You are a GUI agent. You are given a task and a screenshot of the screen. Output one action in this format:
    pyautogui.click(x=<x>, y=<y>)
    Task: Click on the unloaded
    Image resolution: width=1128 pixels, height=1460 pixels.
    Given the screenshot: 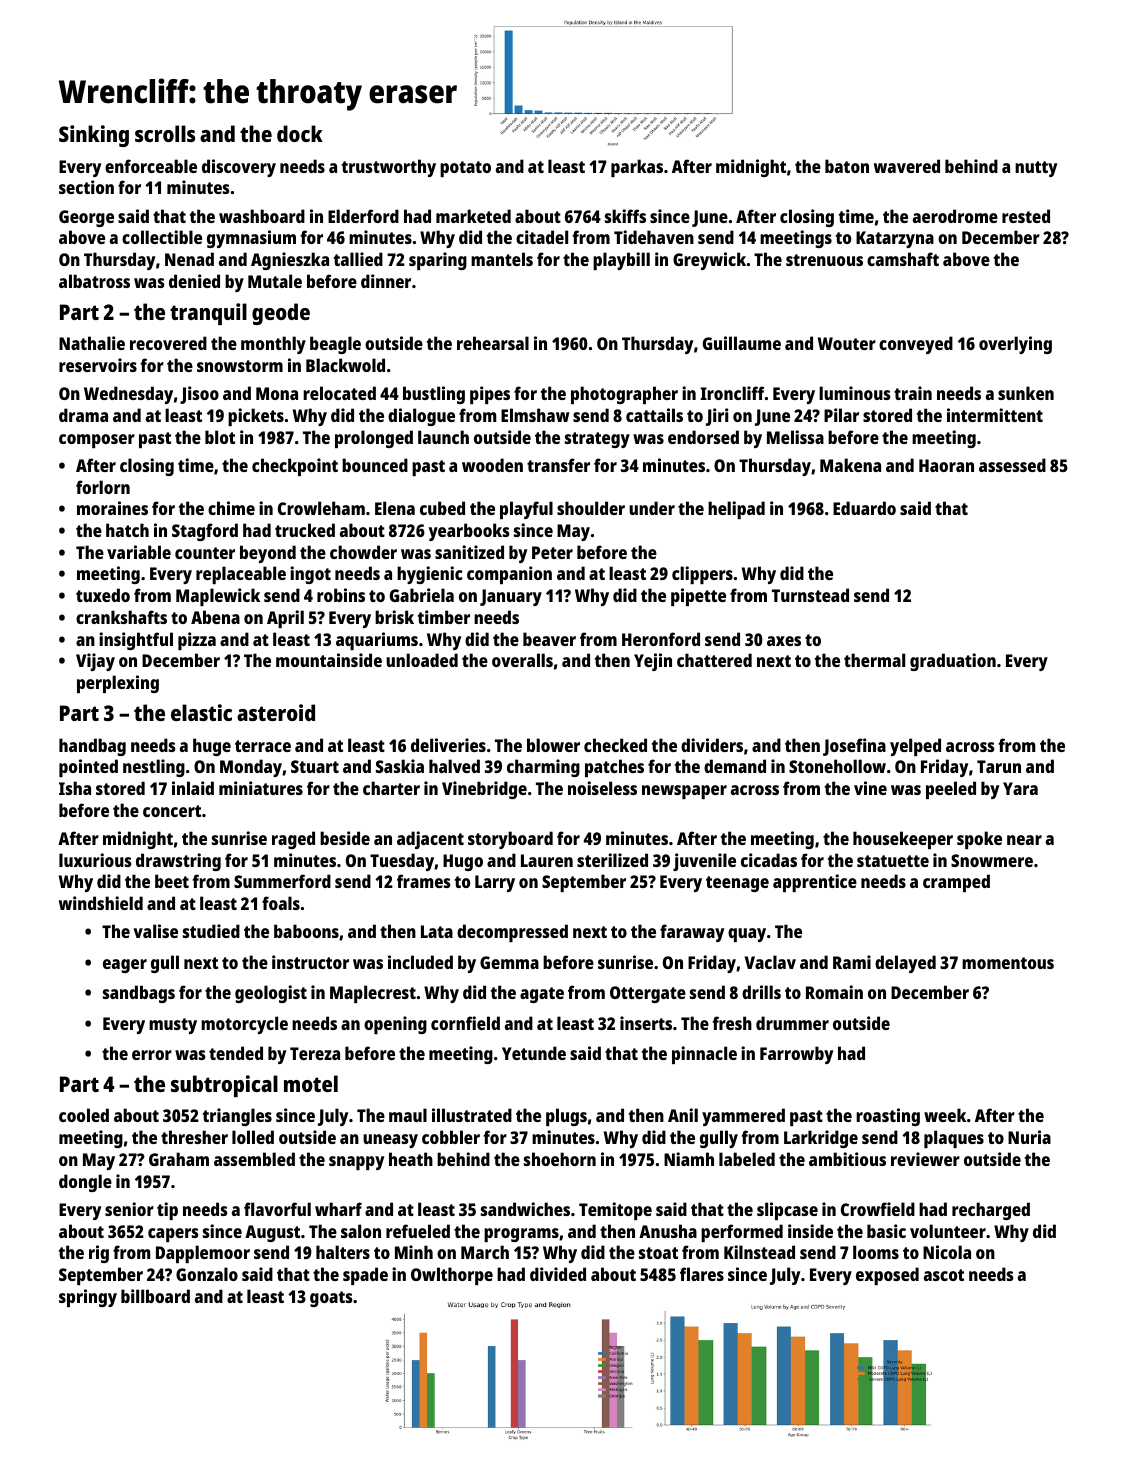 What is the action you would take?
    pyautogui.click(x=422, y=660)
